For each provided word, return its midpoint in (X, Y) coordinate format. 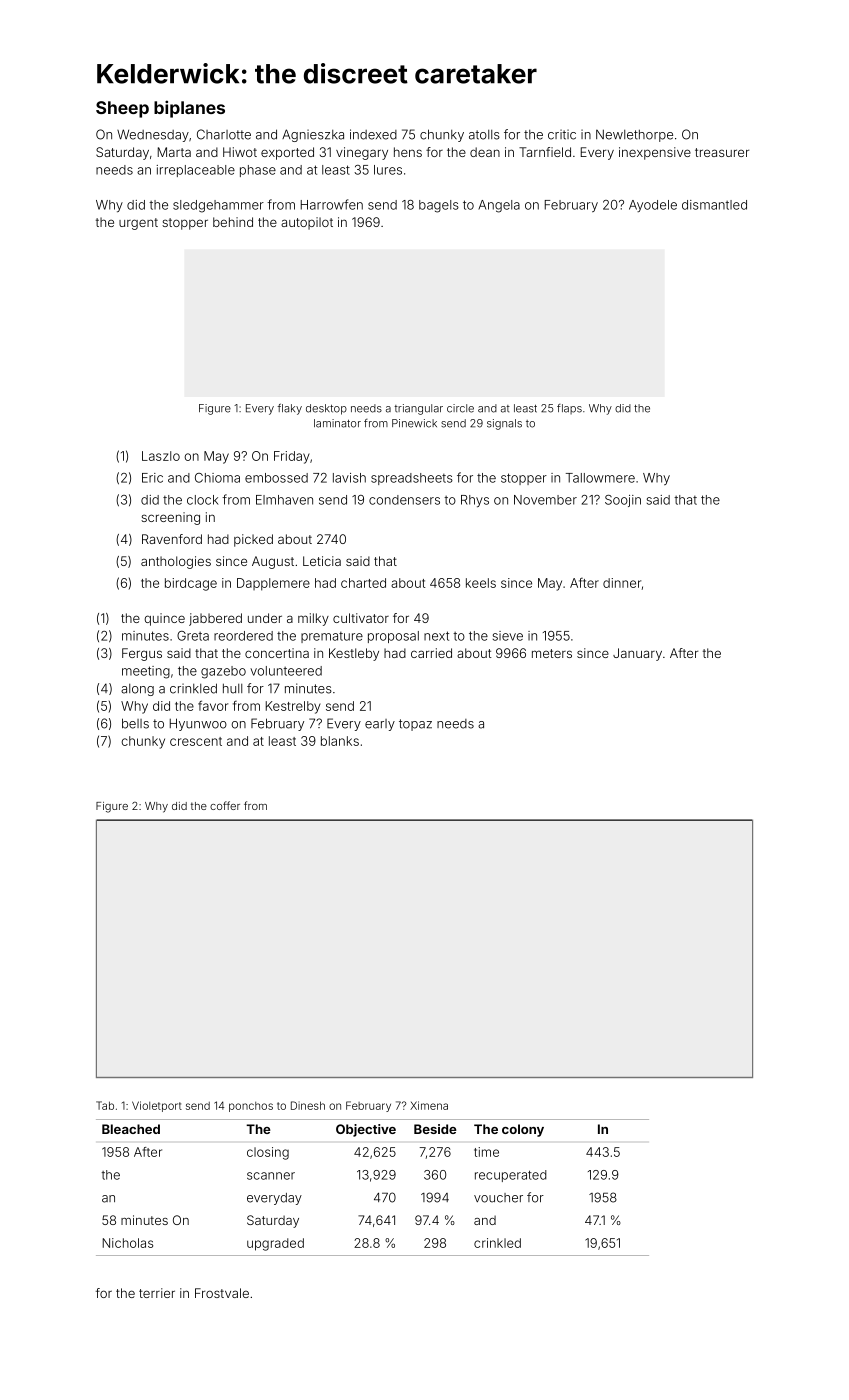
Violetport (157, 1106)
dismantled (714, 205)
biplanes (189, 109)
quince (164, 619)
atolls (484, 135)
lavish (349, 478)
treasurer (722, 152)
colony (523, 1130)
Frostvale (222, 1293)
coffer (225, 805)
